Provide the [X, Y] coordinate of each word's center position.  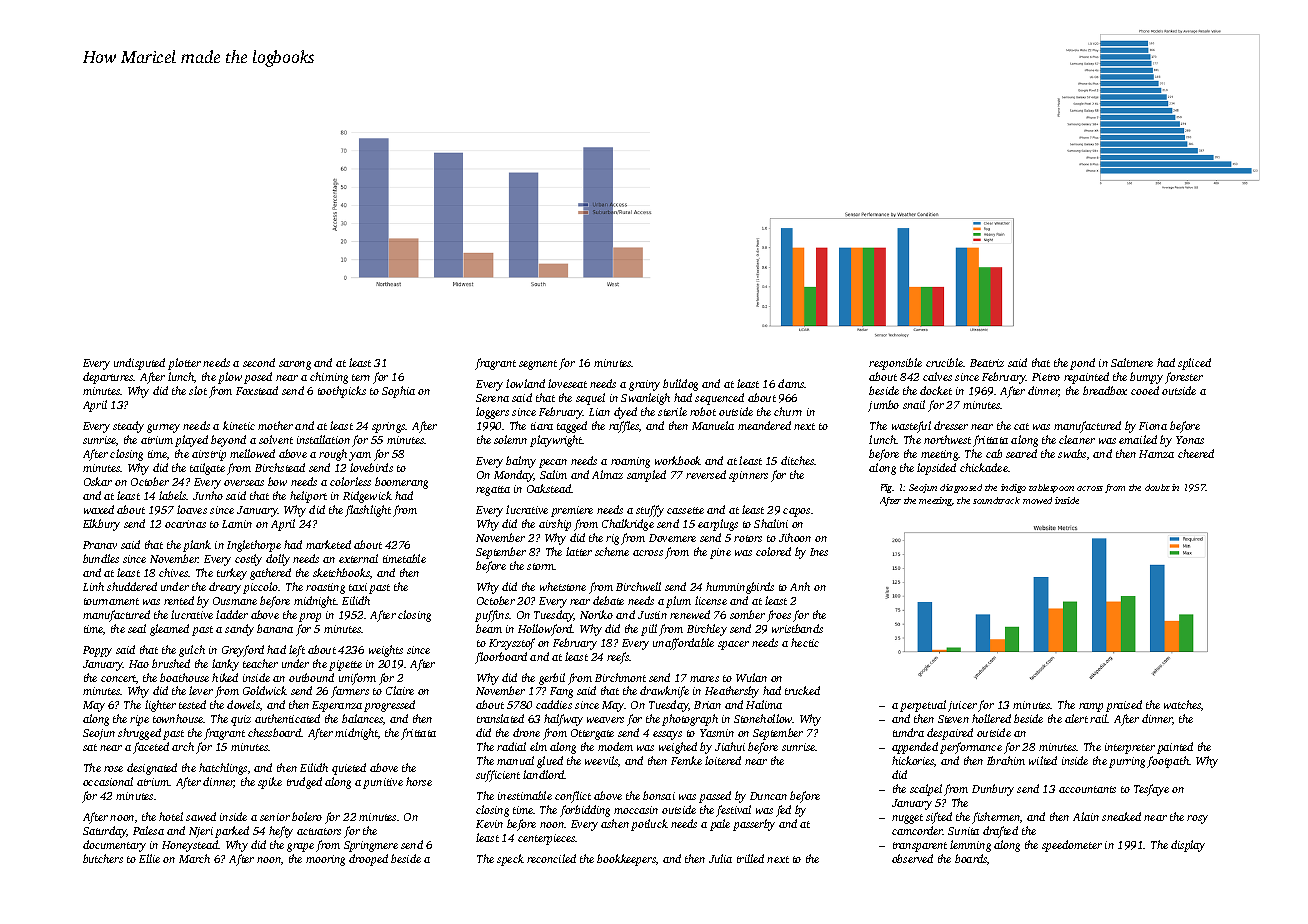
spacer [733, 645]
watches [1182, 704]
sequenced [719, 399]
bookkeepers [626, 860]
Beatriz [987, 363]
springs [389, 427]
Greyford [243, 651]
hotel [171, 816]
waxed [99, 509]
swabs [1072, 453]
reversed [706, 474]
